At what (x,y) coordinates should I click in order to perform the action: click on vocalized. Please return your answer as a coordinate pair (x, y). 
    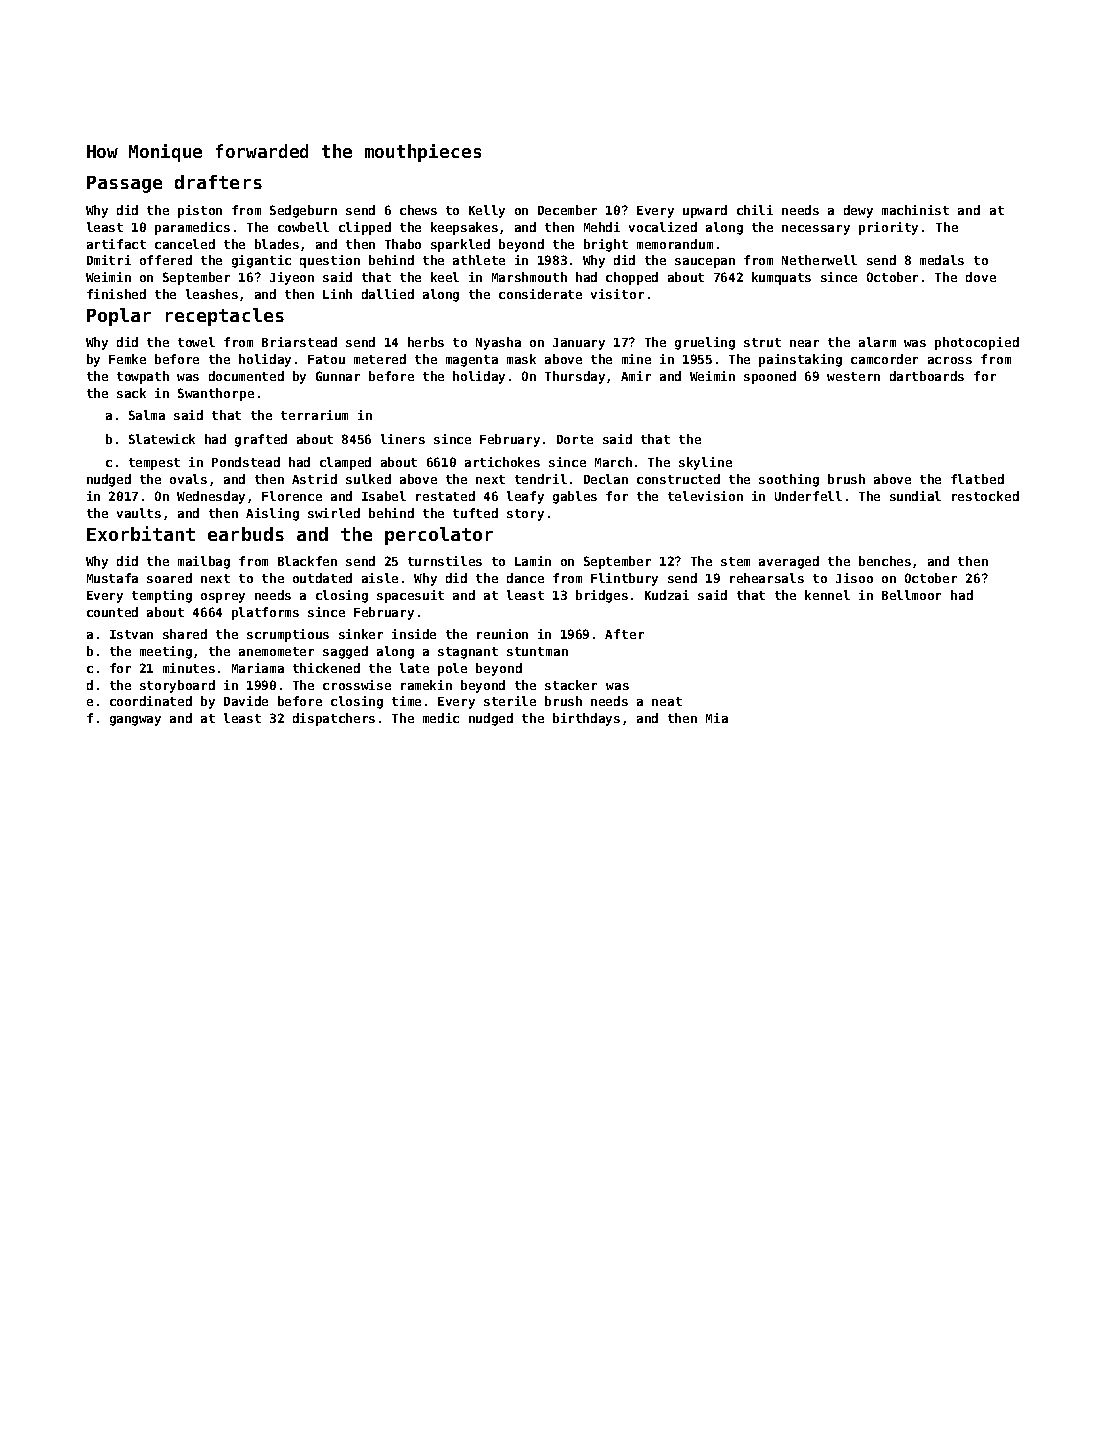
    Looking at the image, I should click on (663, 227).
